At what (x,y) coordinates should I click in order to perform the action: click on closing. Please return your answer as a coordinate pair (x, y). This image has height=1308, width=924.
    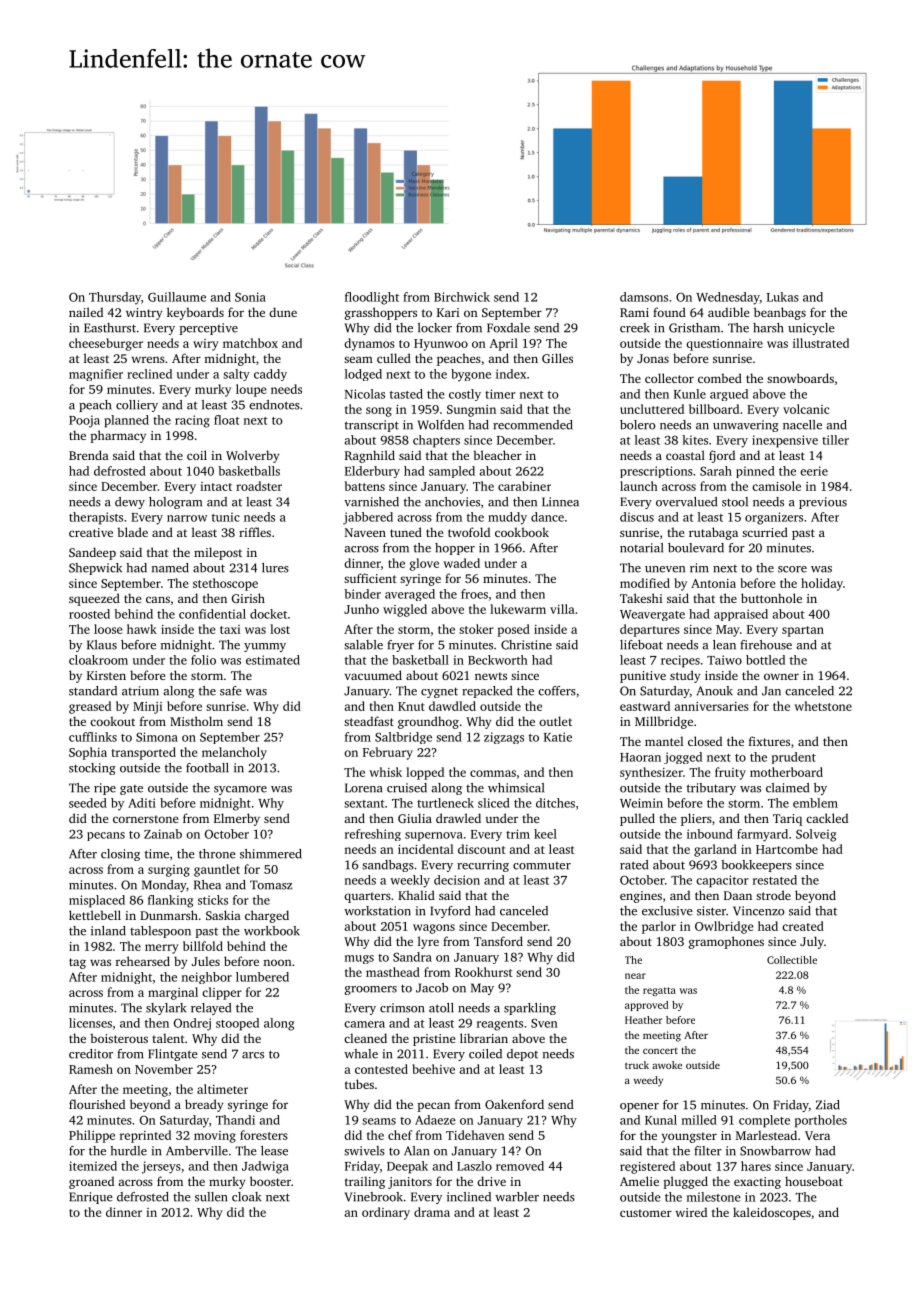
    Looking at the image, I should click on (120, 855).
